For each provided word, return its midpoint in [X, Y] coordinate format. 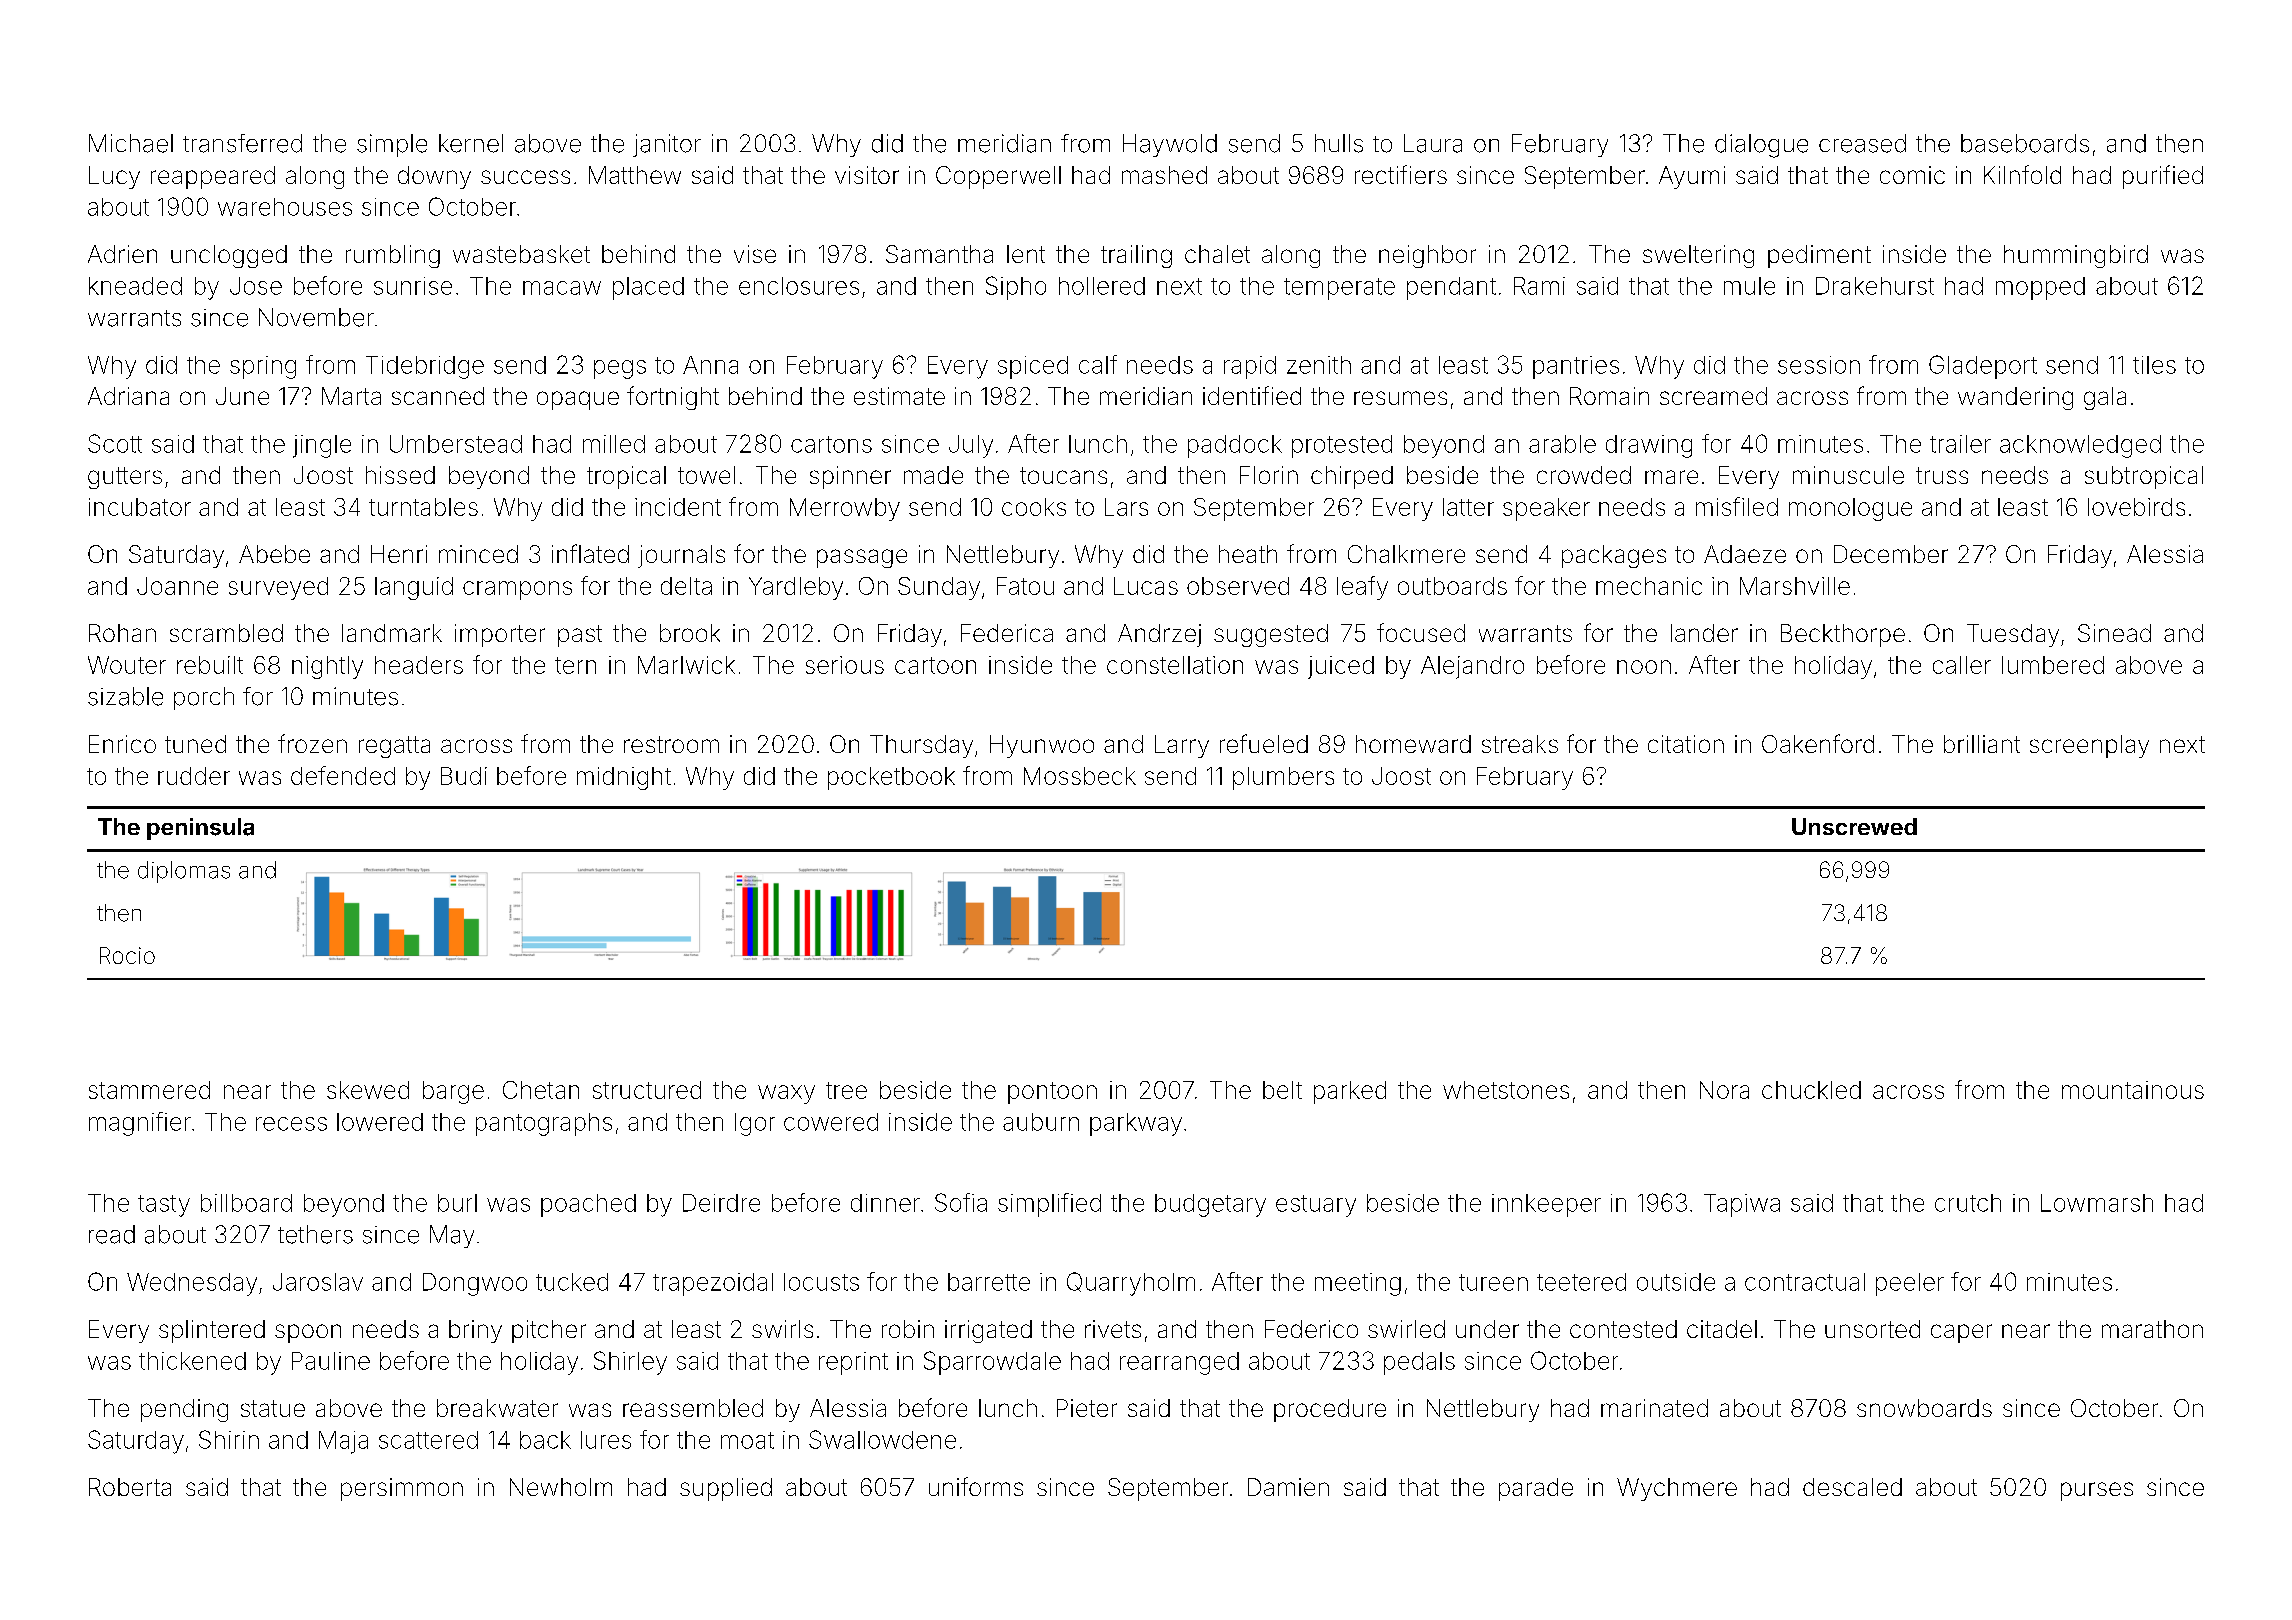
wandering [2015, 398]
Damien [1288, 1487]
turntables [423, 507]
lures [606, 1440]
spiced [1033, 367]
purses [2097, 1491]
